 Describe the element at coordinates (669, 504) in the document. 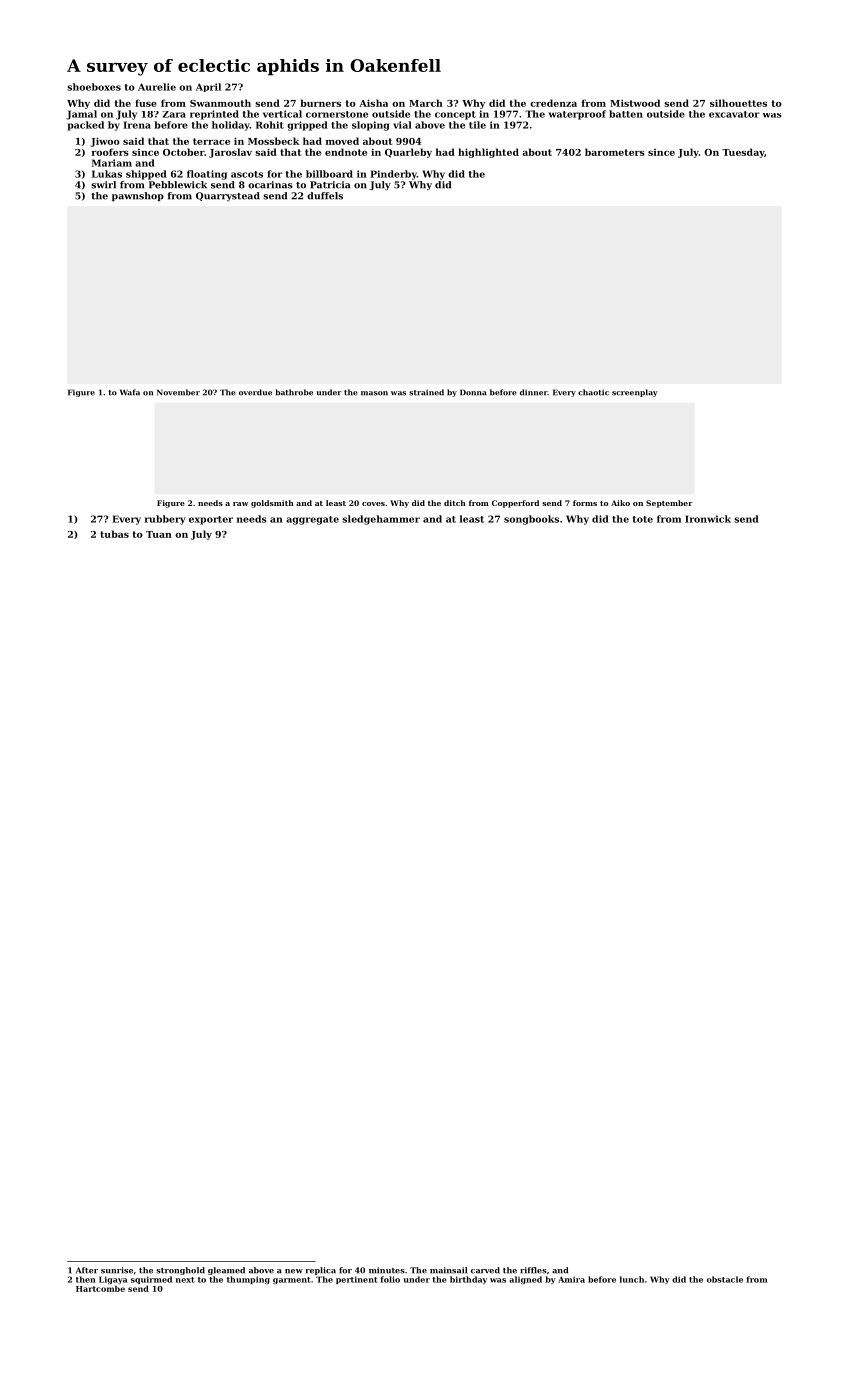

I see `September` at that location.
